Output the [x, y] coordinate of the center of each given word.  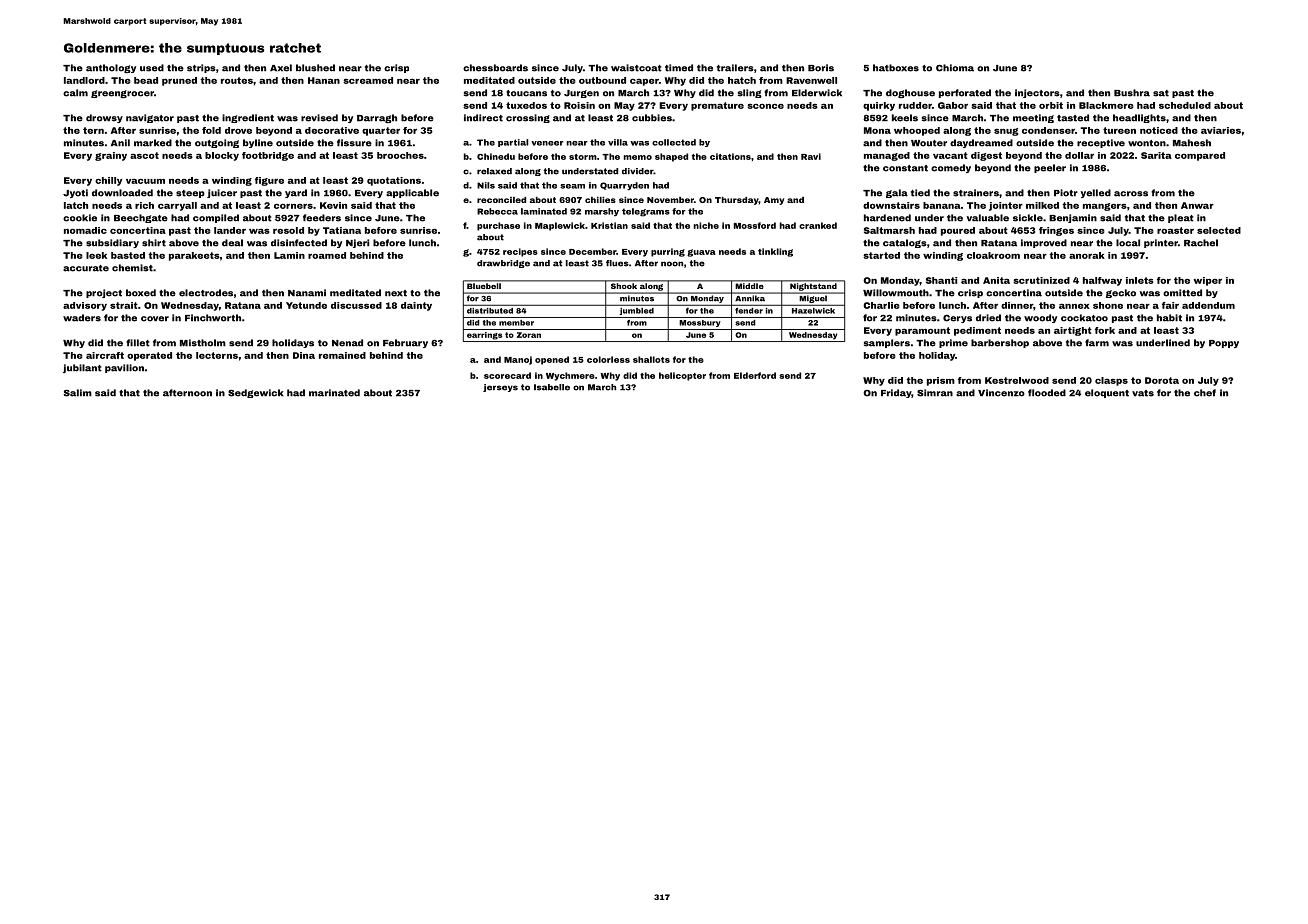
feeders [322, 218]
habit [1169, 318]
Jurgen [581, 94]
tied [920, 193]
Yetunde [306, 305]
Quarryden [624, 186]
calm [75, 93]
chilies [600, 200]
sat [1161, 93]
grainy [111, 156]
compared [1200, 156]
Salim [77, 393]
